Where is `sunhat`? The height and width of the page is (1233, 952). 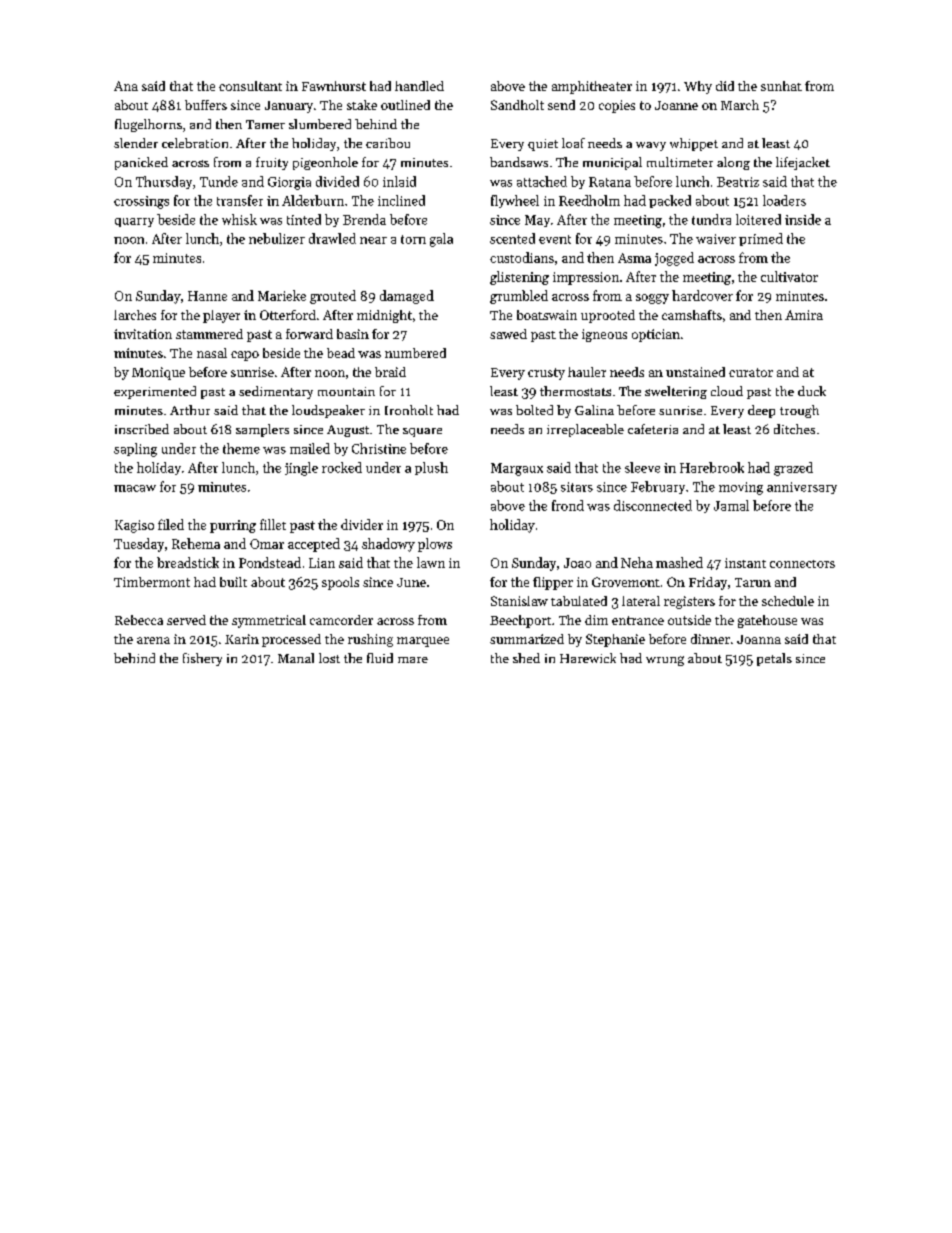
sunhat is located at coordinates (781, 86).
